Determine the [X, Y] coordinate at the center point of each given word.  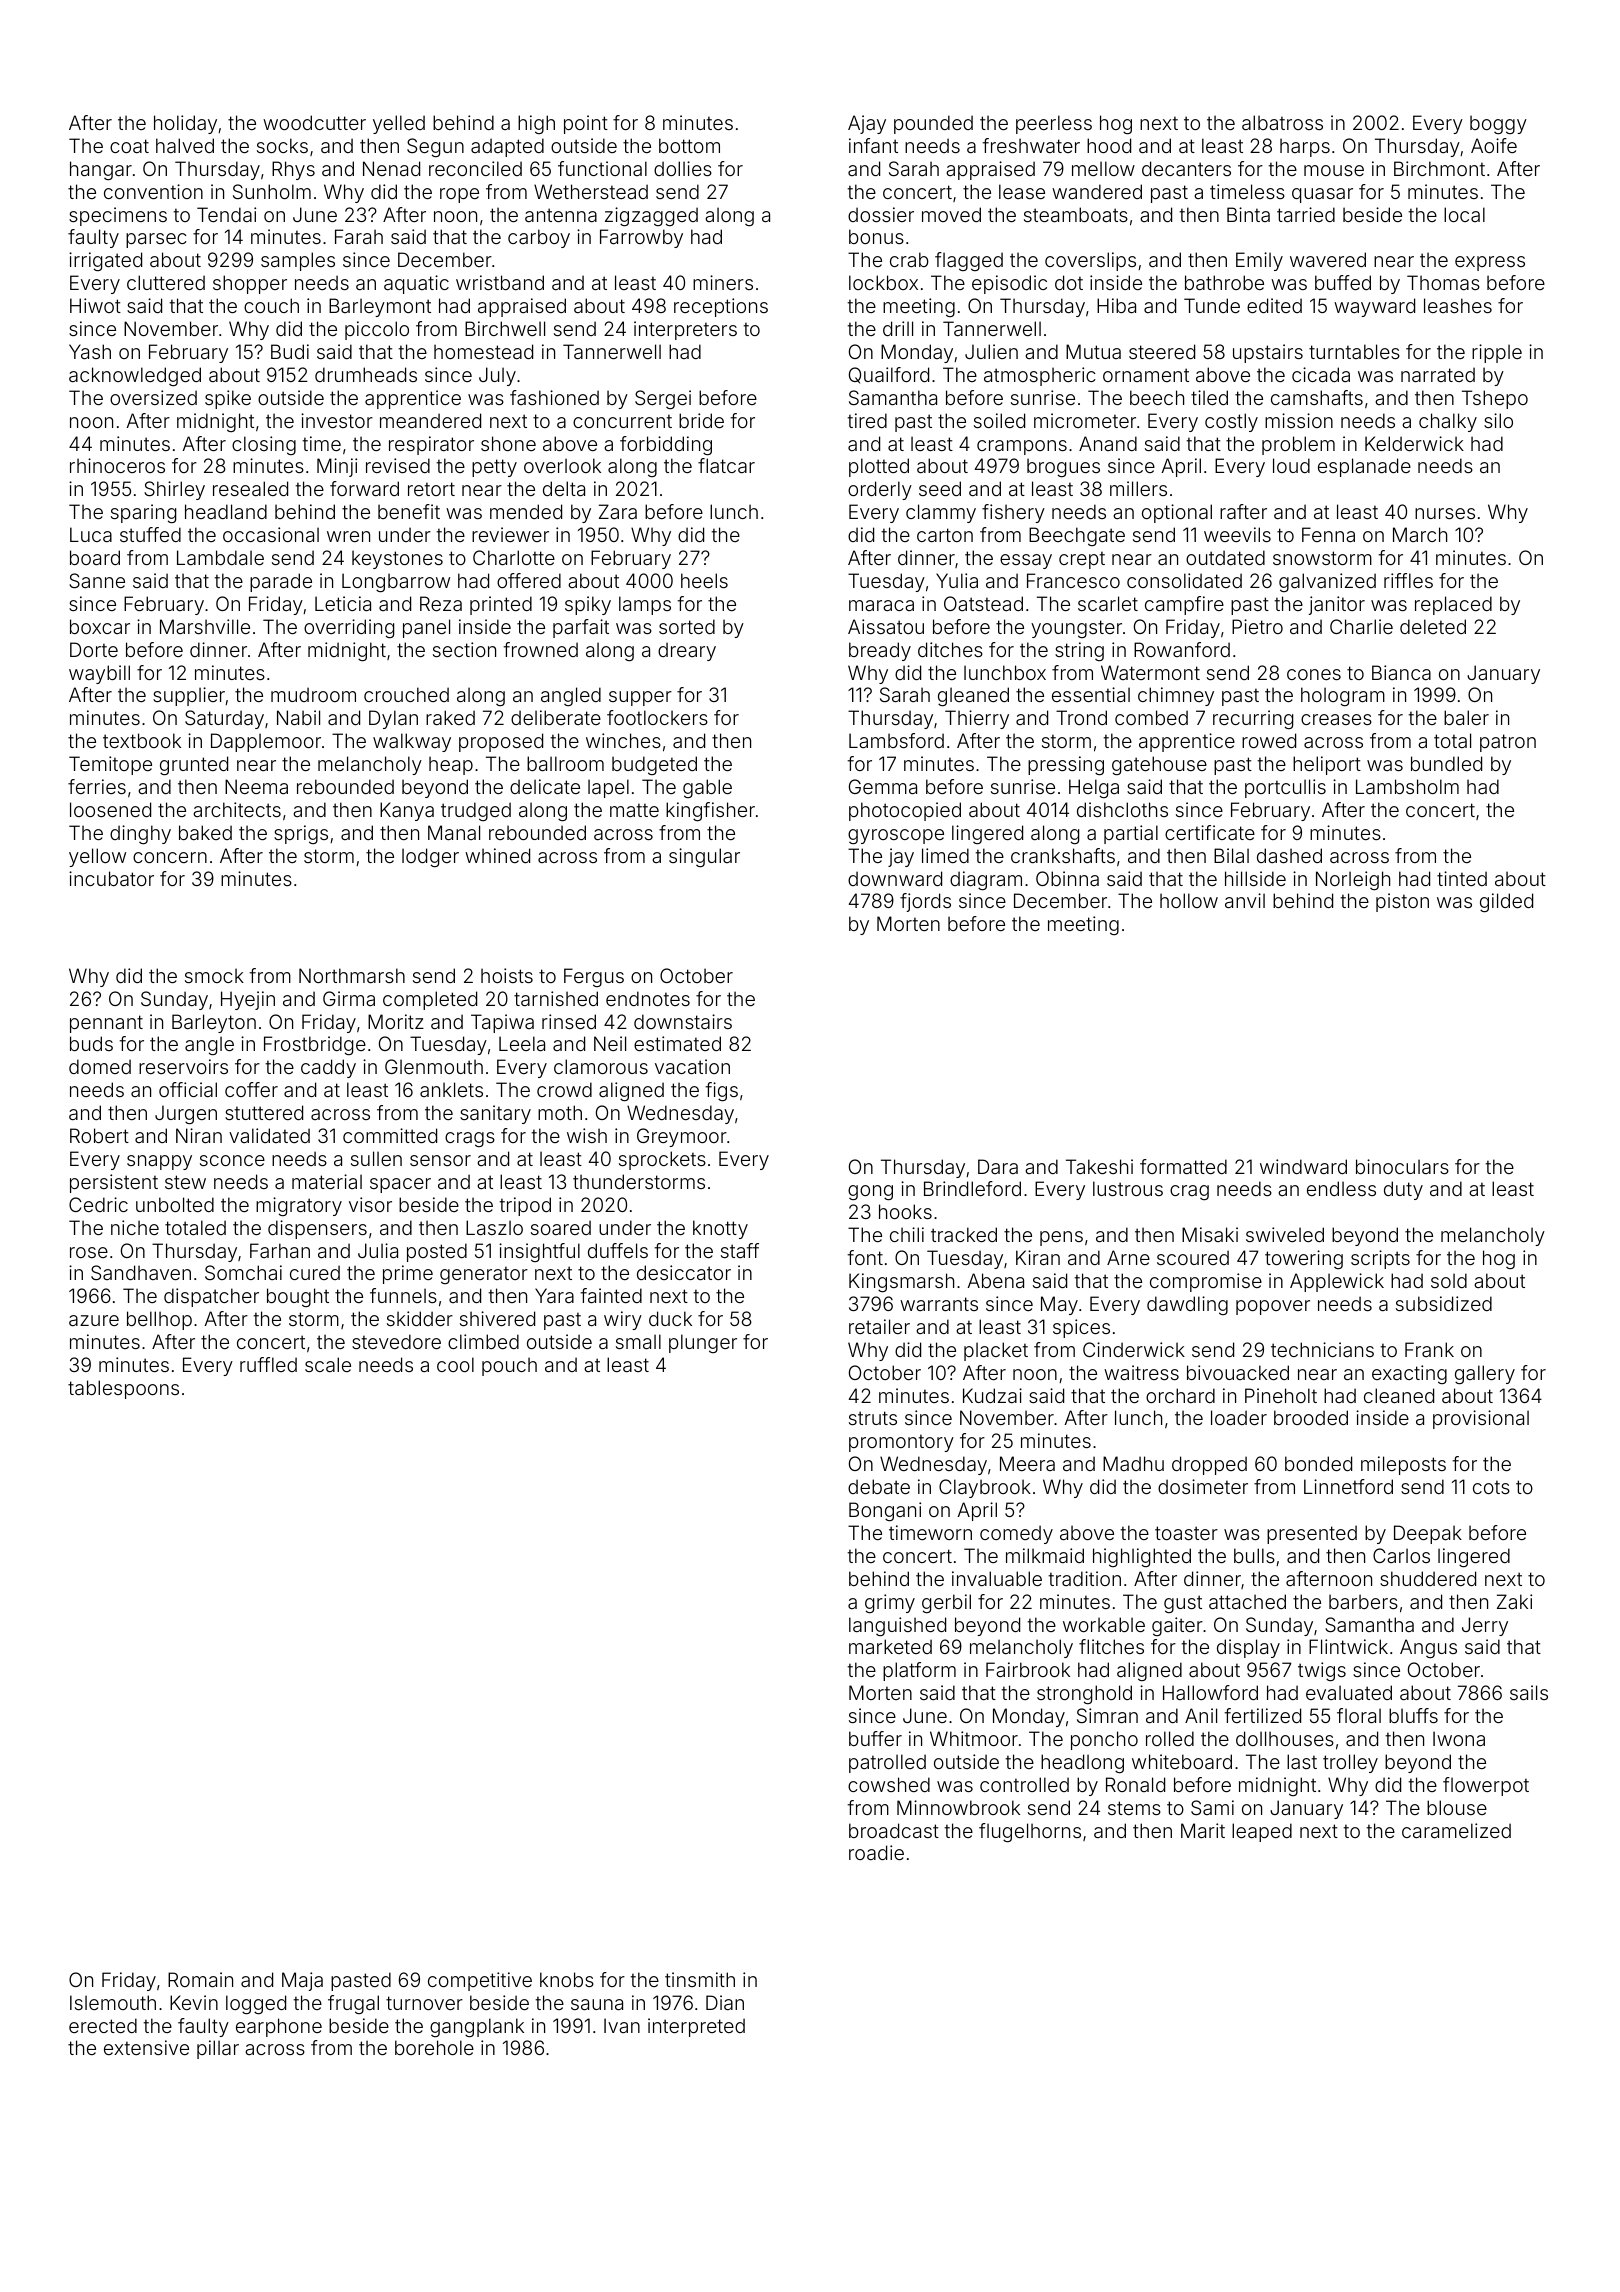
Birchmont [1439, 168]
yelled [399, 124]
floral [1359, 1715]
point [586, 124]
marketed [890, 1646]
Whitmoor [974, 1738]
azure [94, 1320]
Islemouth [113, 2002]
